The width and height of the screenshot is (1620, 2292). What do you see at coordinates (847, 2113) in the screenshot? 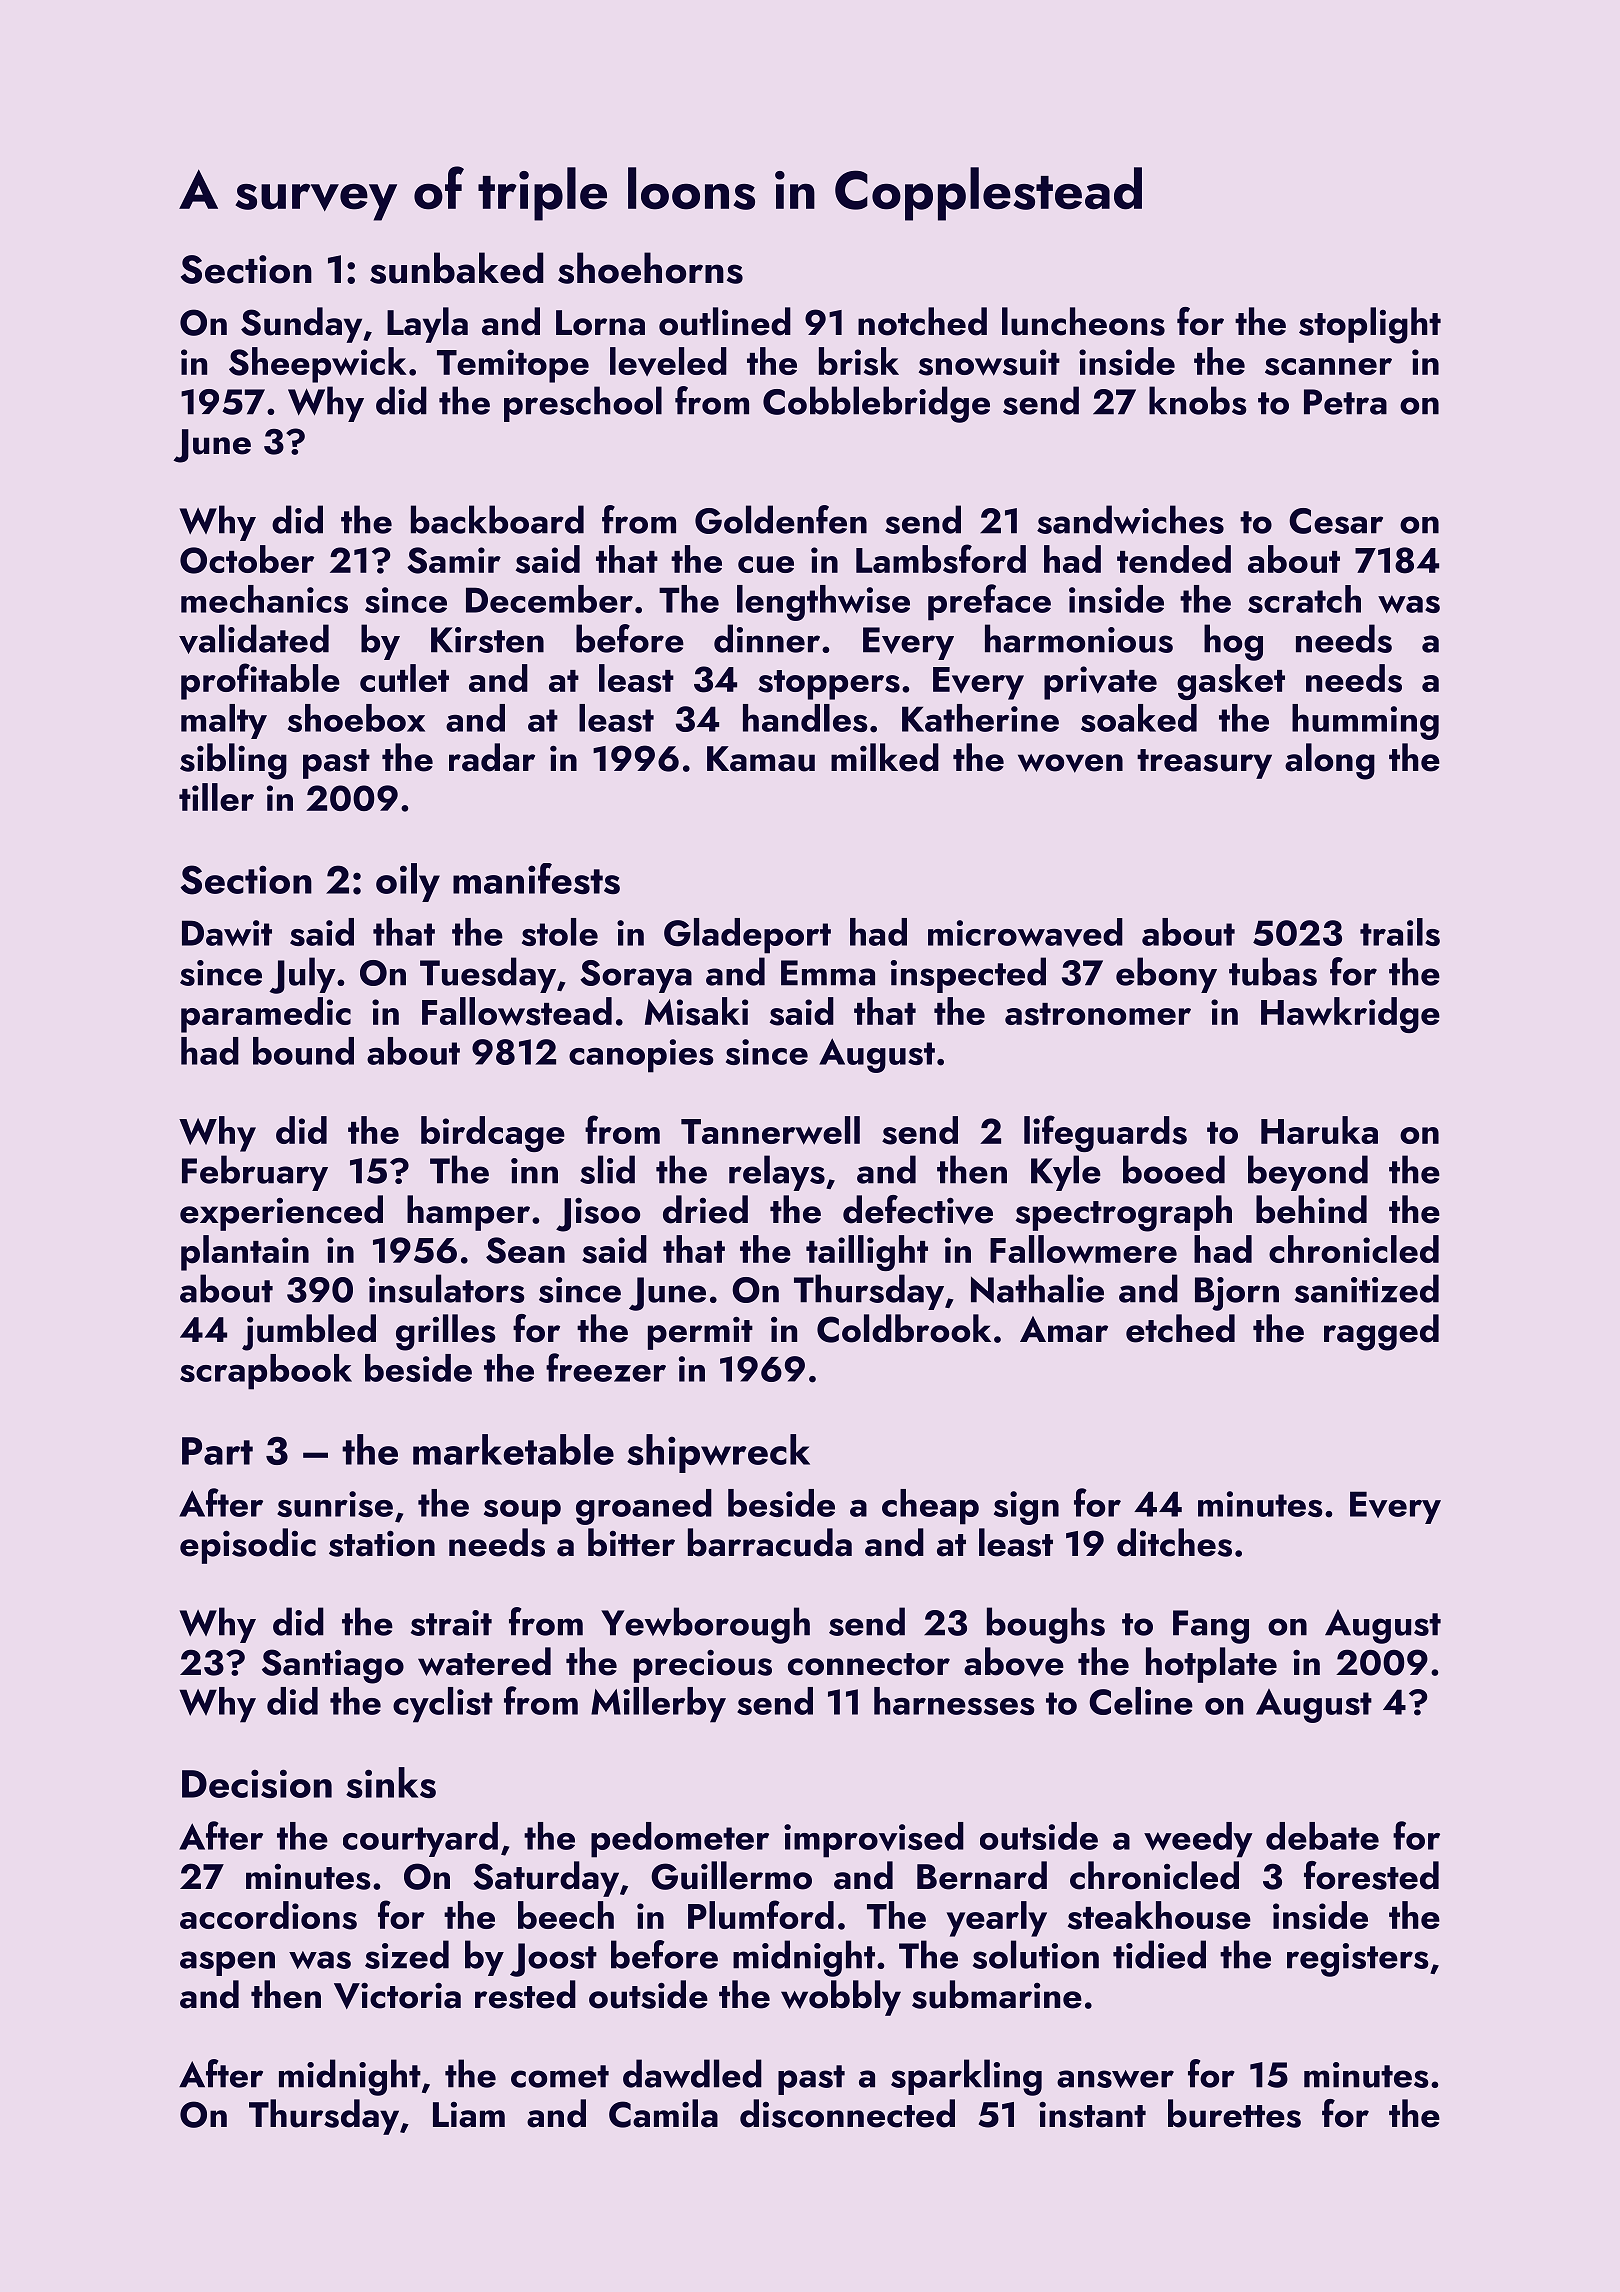
I see `disconnected` at bounding box center [847, 2113].
